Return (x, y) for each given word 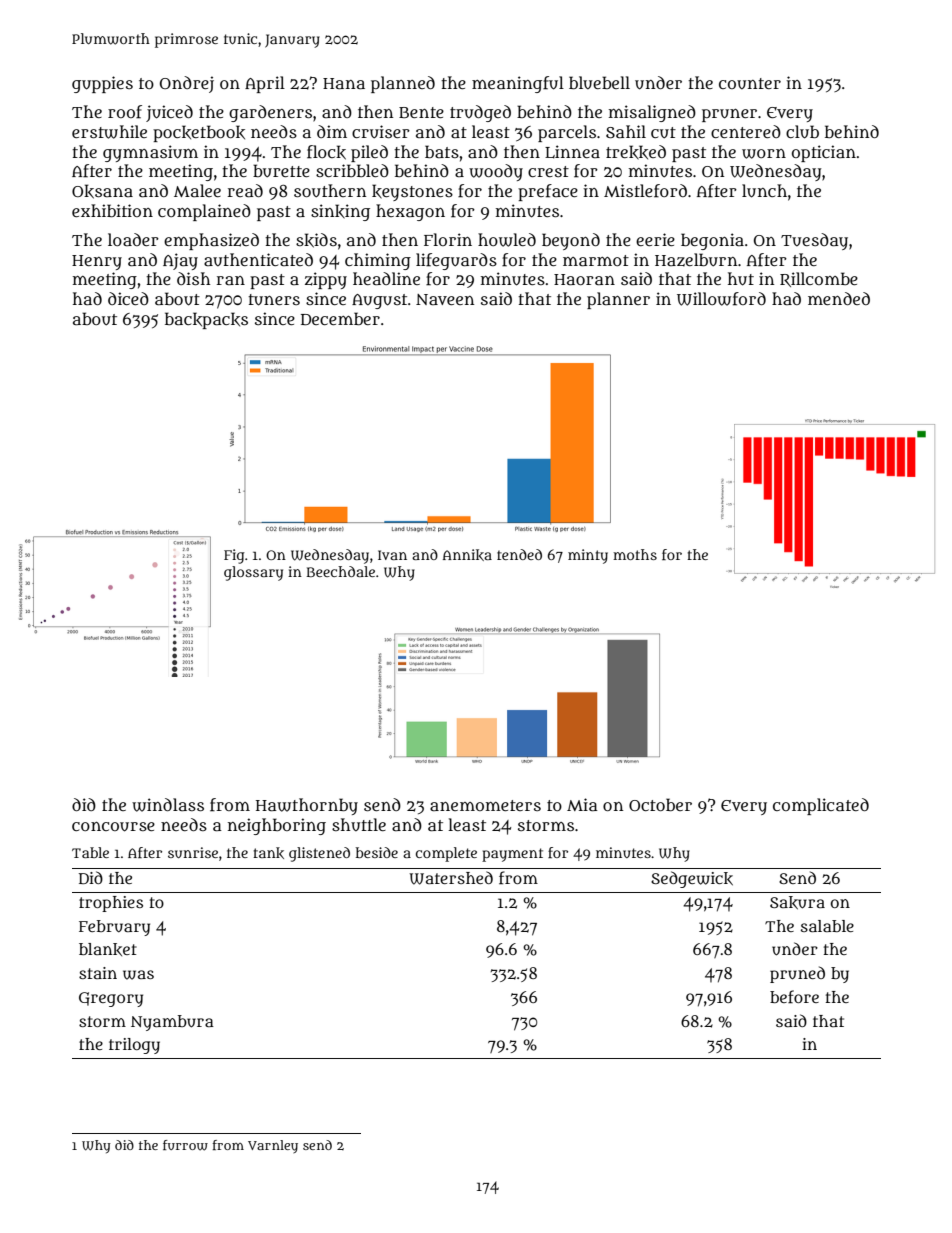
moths (635, 554)
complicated (821, 806)
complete (446, 854)
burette (281, 171)
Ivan (392, 555)
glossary (253, 573)
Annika (467, 555)
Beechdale (341, 571)
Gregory (111, 999)
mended (839, 298)
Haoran (584, 279)
